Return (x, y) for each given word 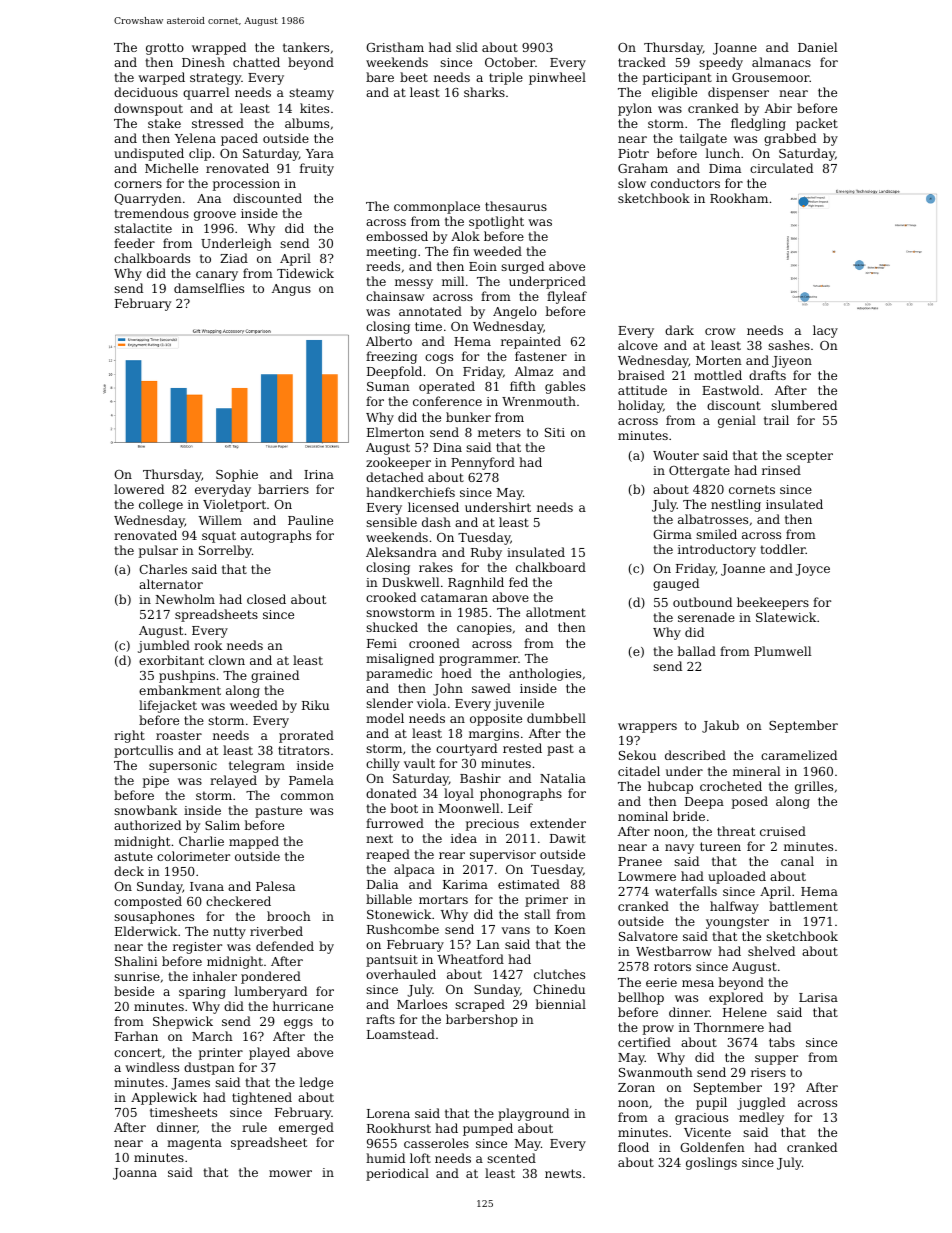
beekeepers (773, 603)
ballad (696, 651)
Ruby (486, 553)
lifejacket (168, 706)
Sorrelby (225, 551)
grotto (165, 49)
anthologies (545, 674)
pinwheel (557, 78)
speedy (721, 63)
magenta (194, 1144)
